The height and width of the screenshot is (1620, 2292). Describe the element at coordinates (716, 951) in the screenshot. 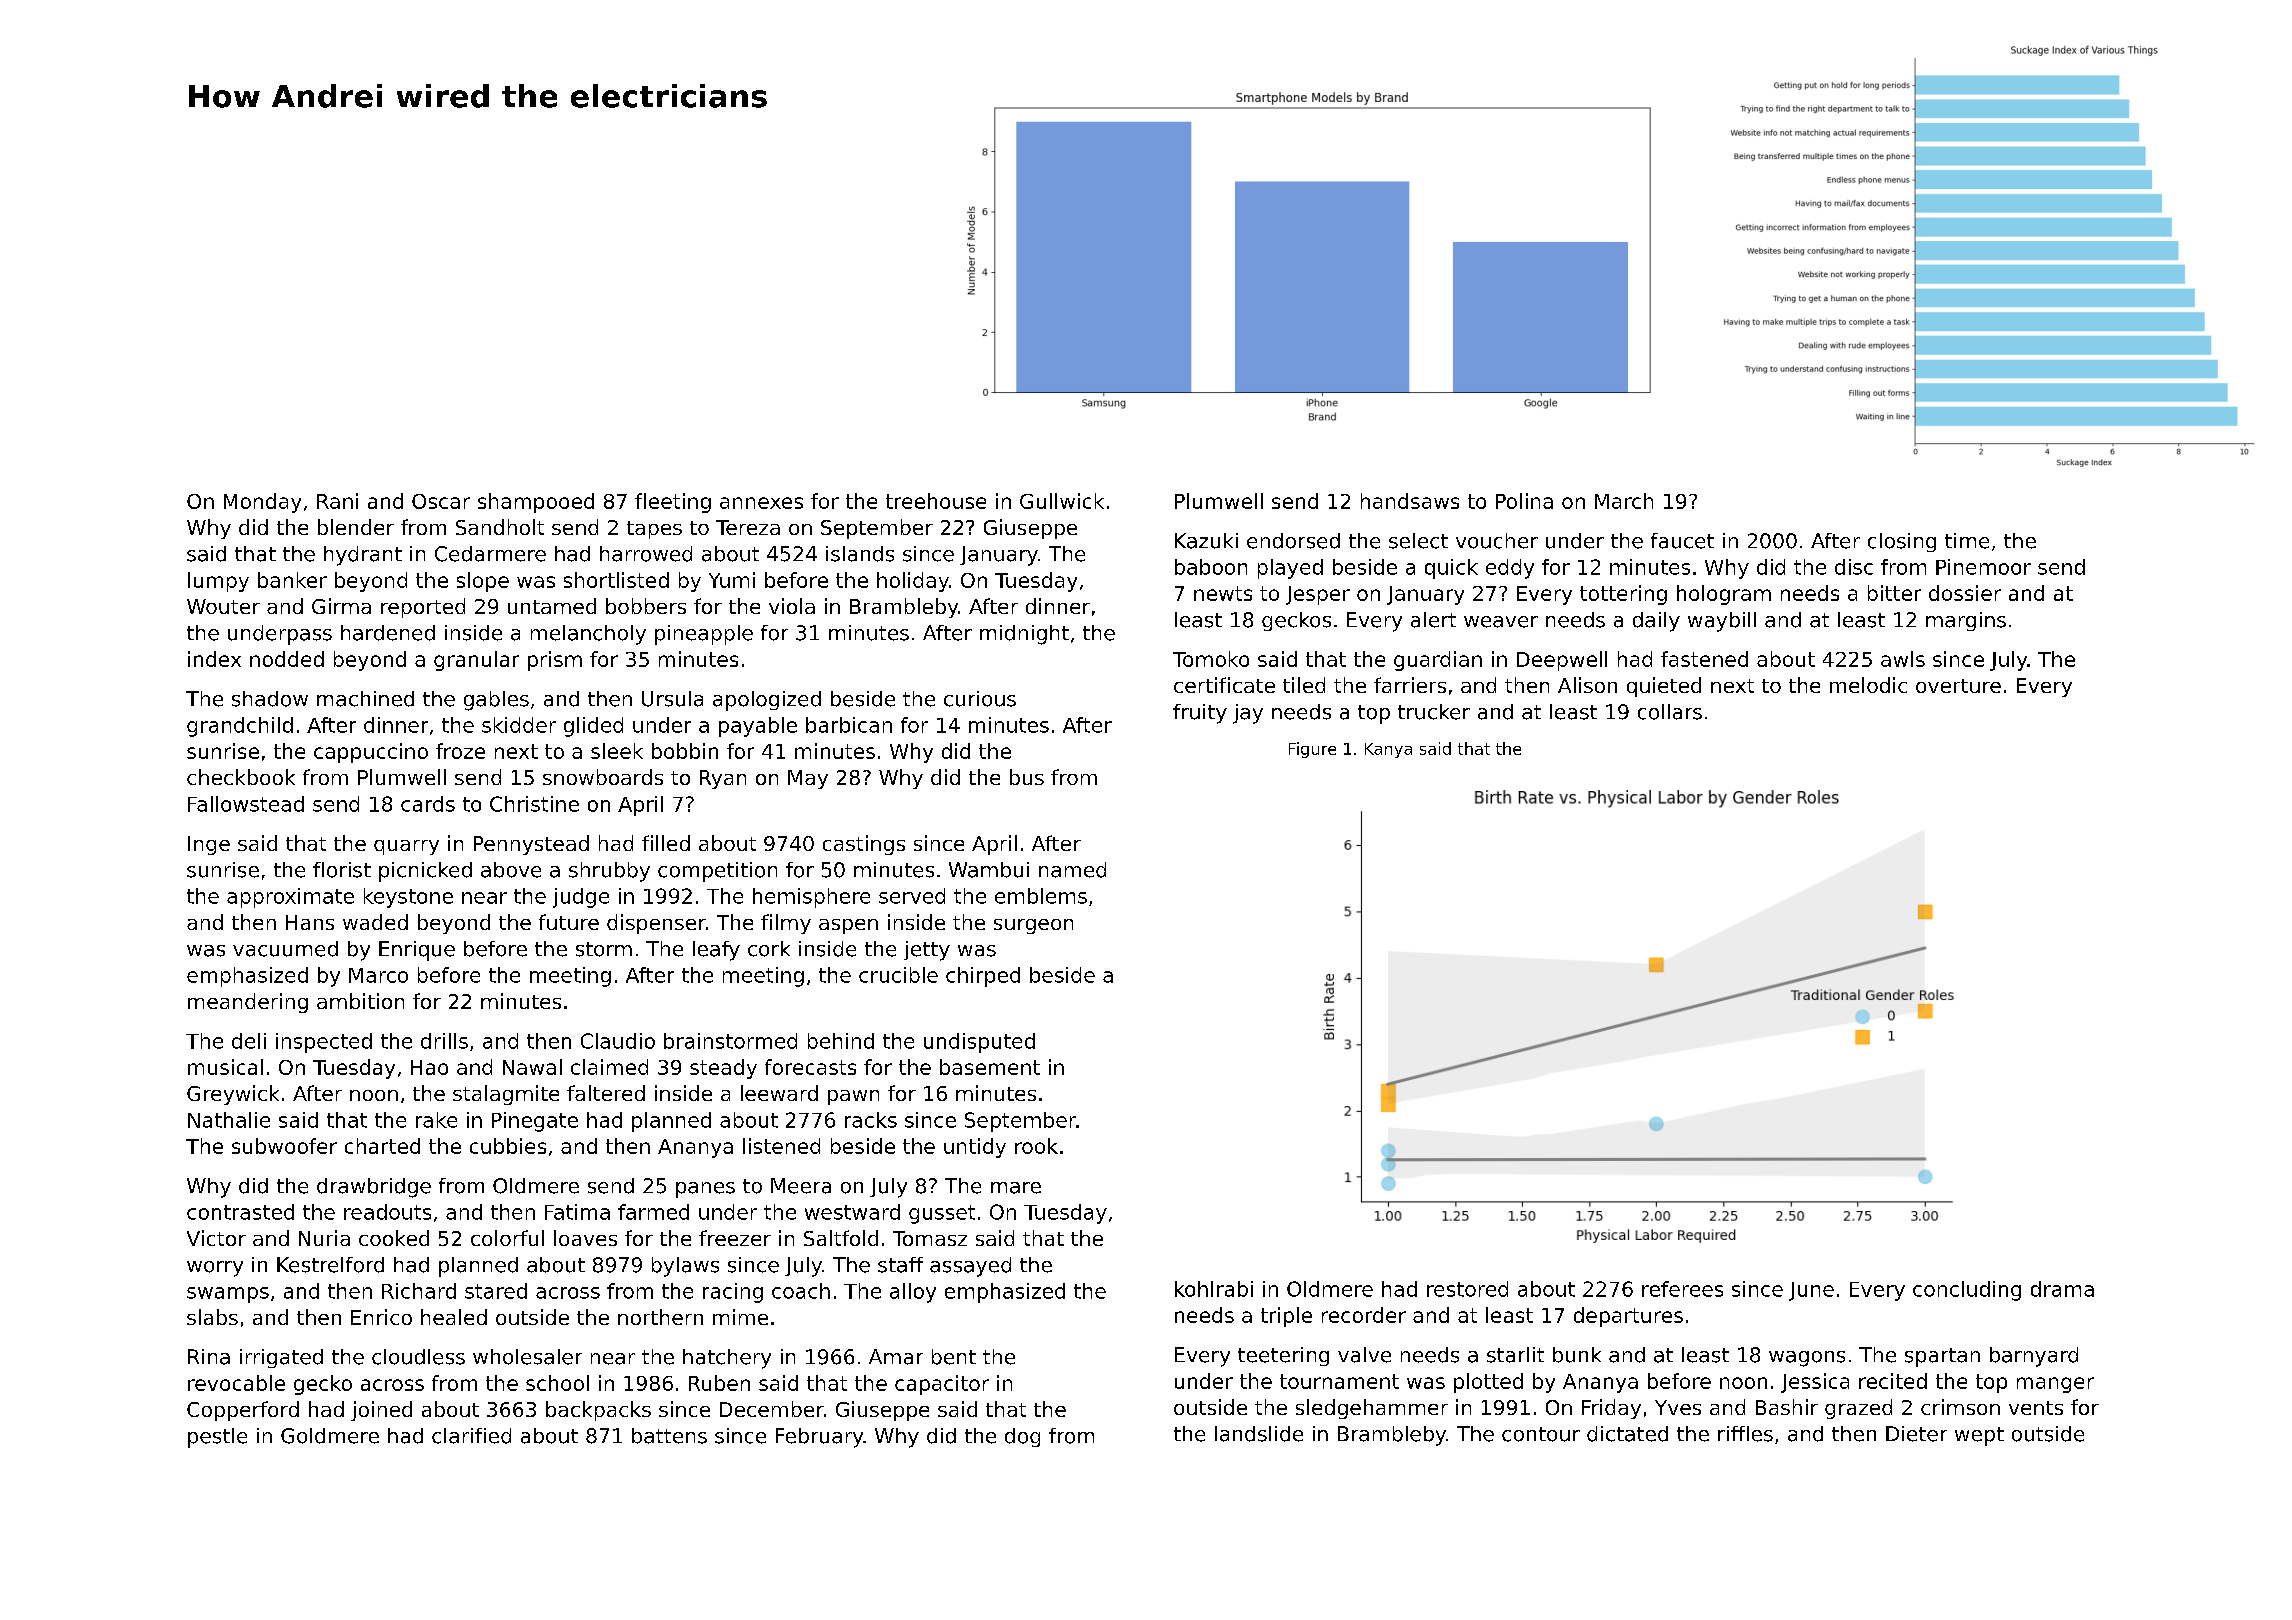

I see `leafy` at that location.
